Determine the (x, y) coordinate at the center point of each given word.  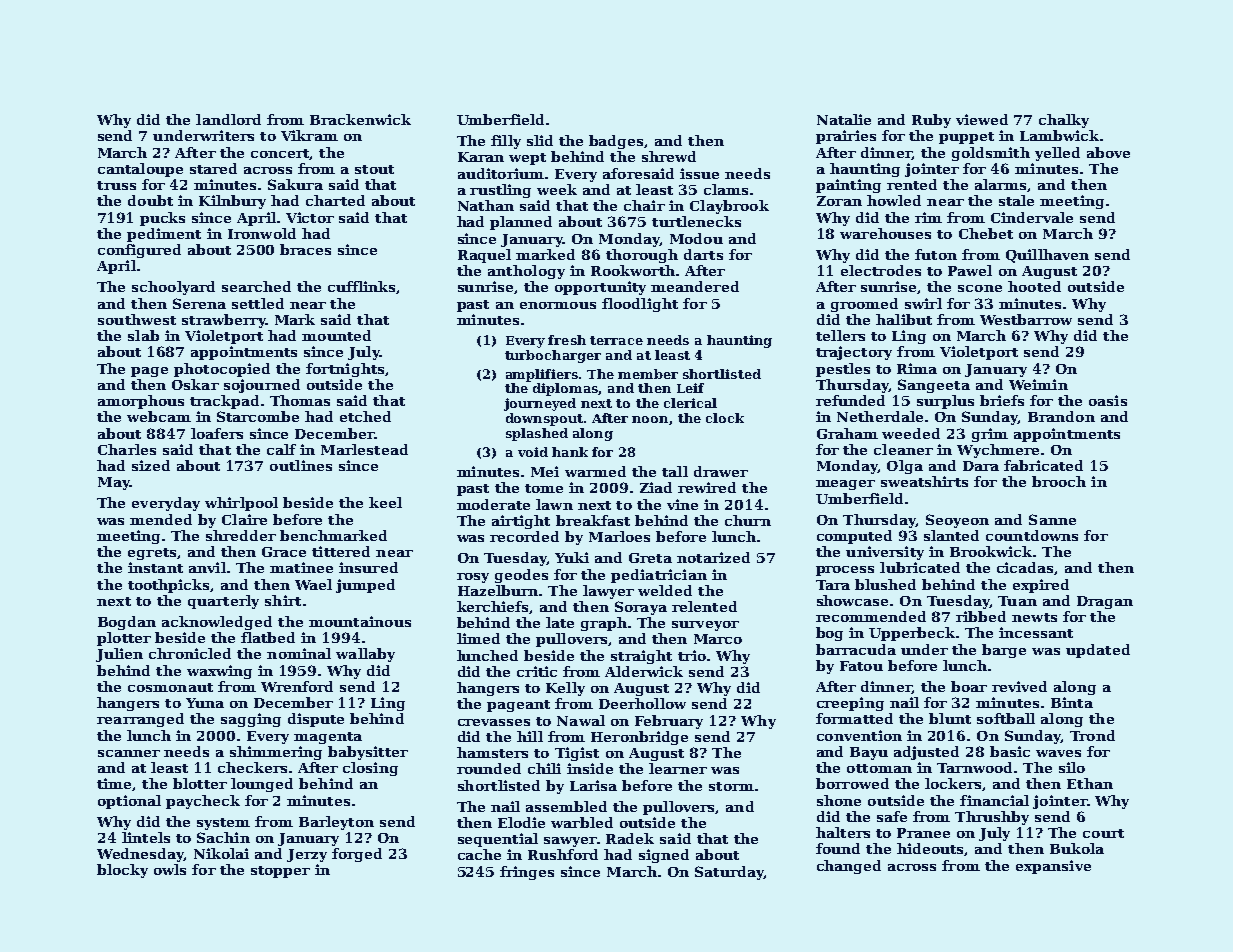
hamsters (492, 752)
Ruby (931, 121)
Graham (847, 433)
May (114, 483)
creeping (850, 704)
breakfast (593, 520)
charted (335, 200)
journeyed (540, 404)
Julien (119, 655)
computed (854, 537)
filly (506, 142)
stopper (280, 872)
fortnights (345, 370)
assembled (566, 806)
